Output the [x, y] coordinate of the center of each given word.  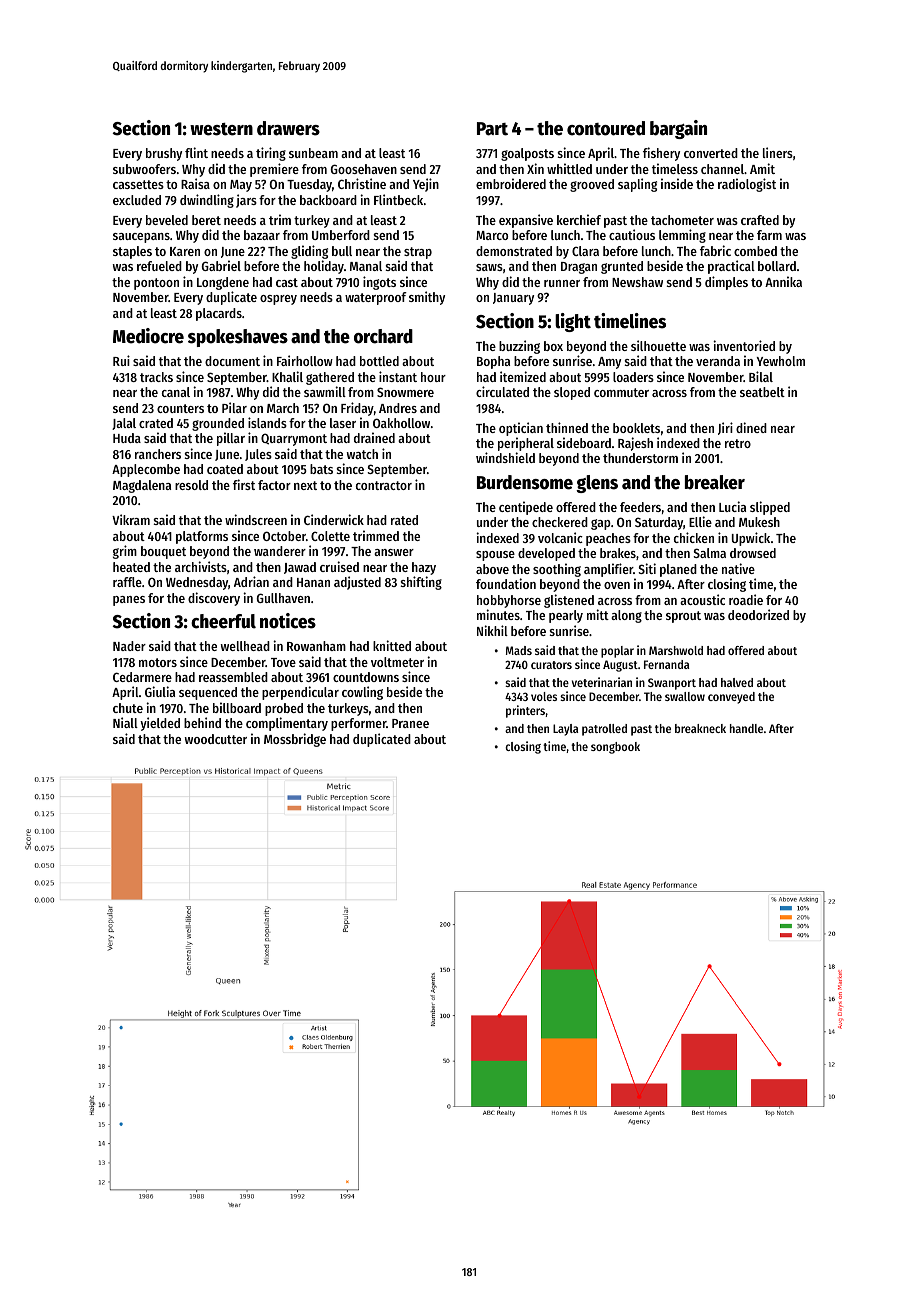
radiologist [747, 185]
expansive [526, 221]
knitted [392, 645]
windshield [505, 457]
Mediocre [148, 336]
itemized [523, 376]
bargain [678, 129]
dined [751, 427]
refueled [159, 266]
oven [617, 585]
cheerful [223, 621]
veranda [718, 361]
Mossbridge [295, 740]
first [244, 484]
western [221, 129]
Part [492, 129]
